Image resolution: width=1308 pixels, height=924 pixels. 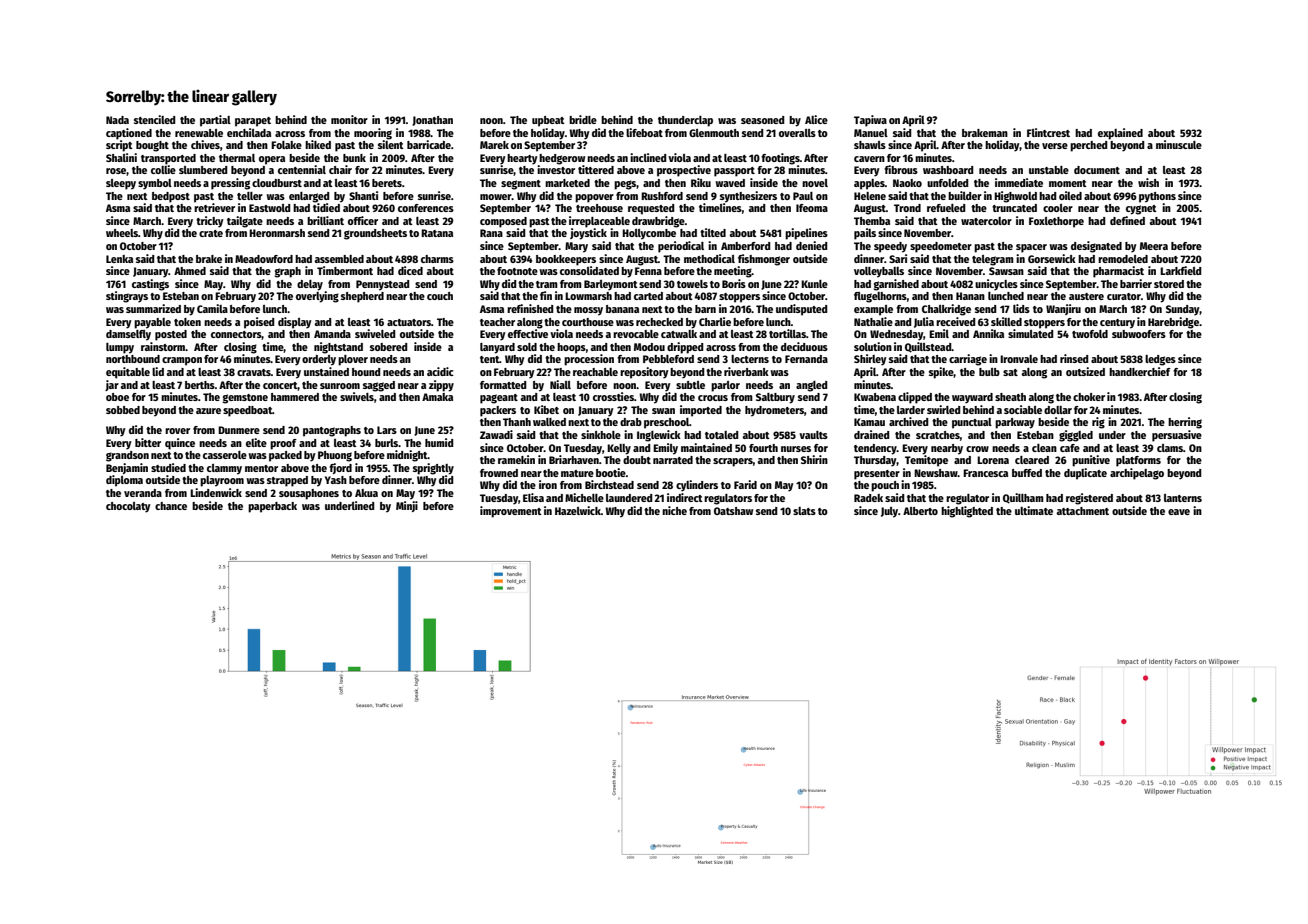 I want to click on Minji, so click(x=407, y=506).
